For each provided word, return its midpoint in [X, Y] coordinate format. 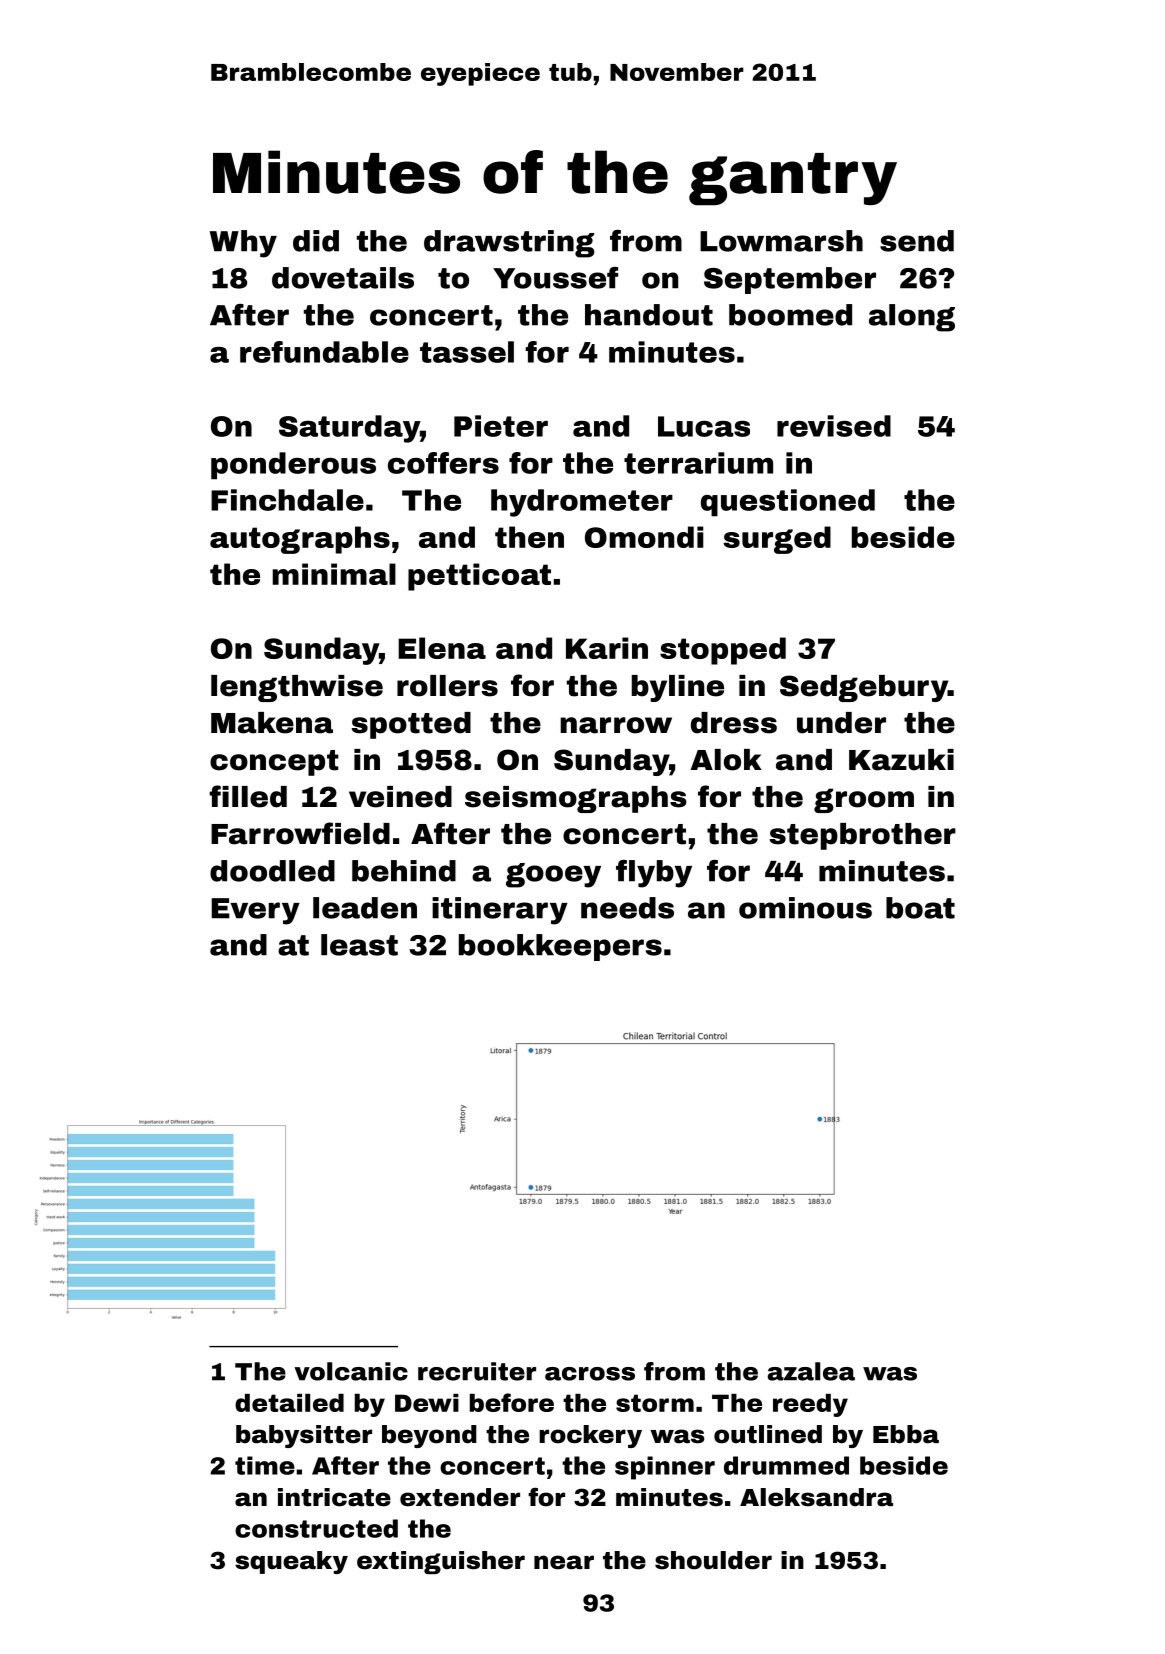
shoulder [713, 1560]
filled [248, 796]
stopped [723, 651]
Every [255, 911]
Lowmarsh [781, 241]
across [590, 1374]
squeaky [291, 1562]
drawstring [509, 244]
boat [920, 908]
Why [243, 244]
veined [400, 797]
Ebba [906, 1434]
